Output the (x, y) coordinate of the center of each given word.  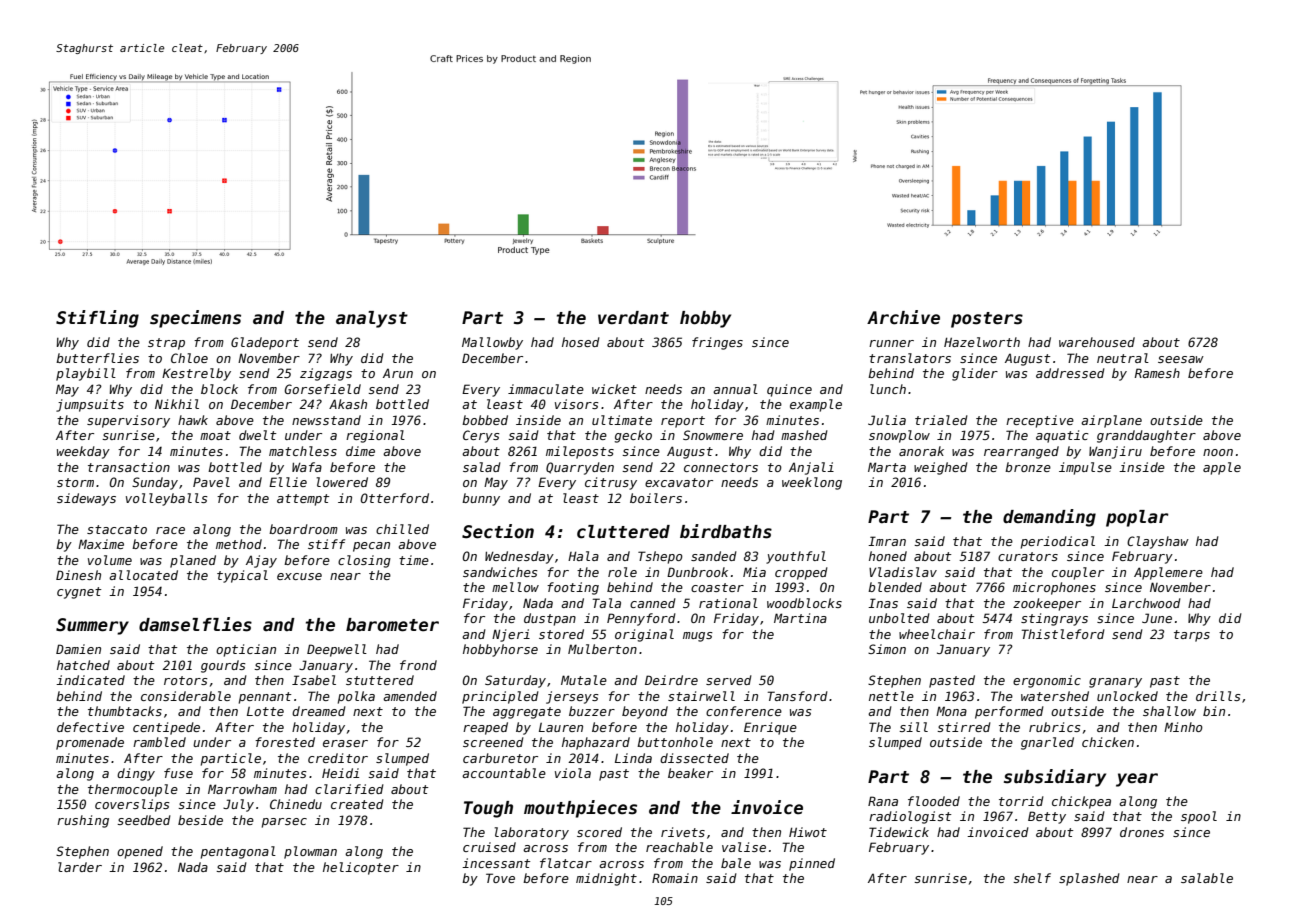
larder (80, 867)
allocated (143, 575)
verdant (633, 318)
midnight (606, 879)
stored (561, 634)
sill (913, 727)
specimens (195, 319)
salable (1207, 878)
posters (987, 320)
